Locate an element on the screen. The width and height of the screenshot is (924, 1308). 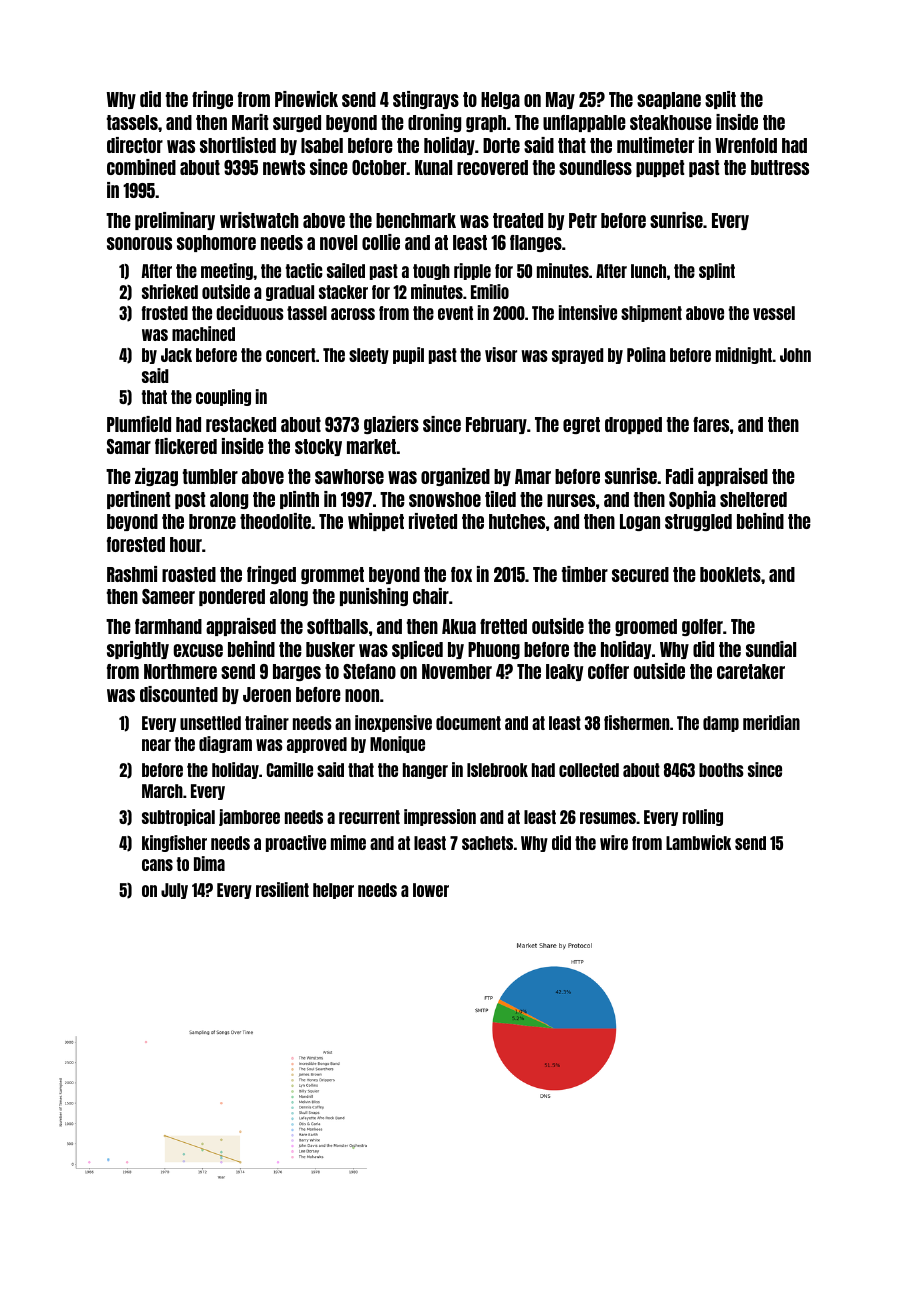
Kunal is located at coordinates (433, 167).
